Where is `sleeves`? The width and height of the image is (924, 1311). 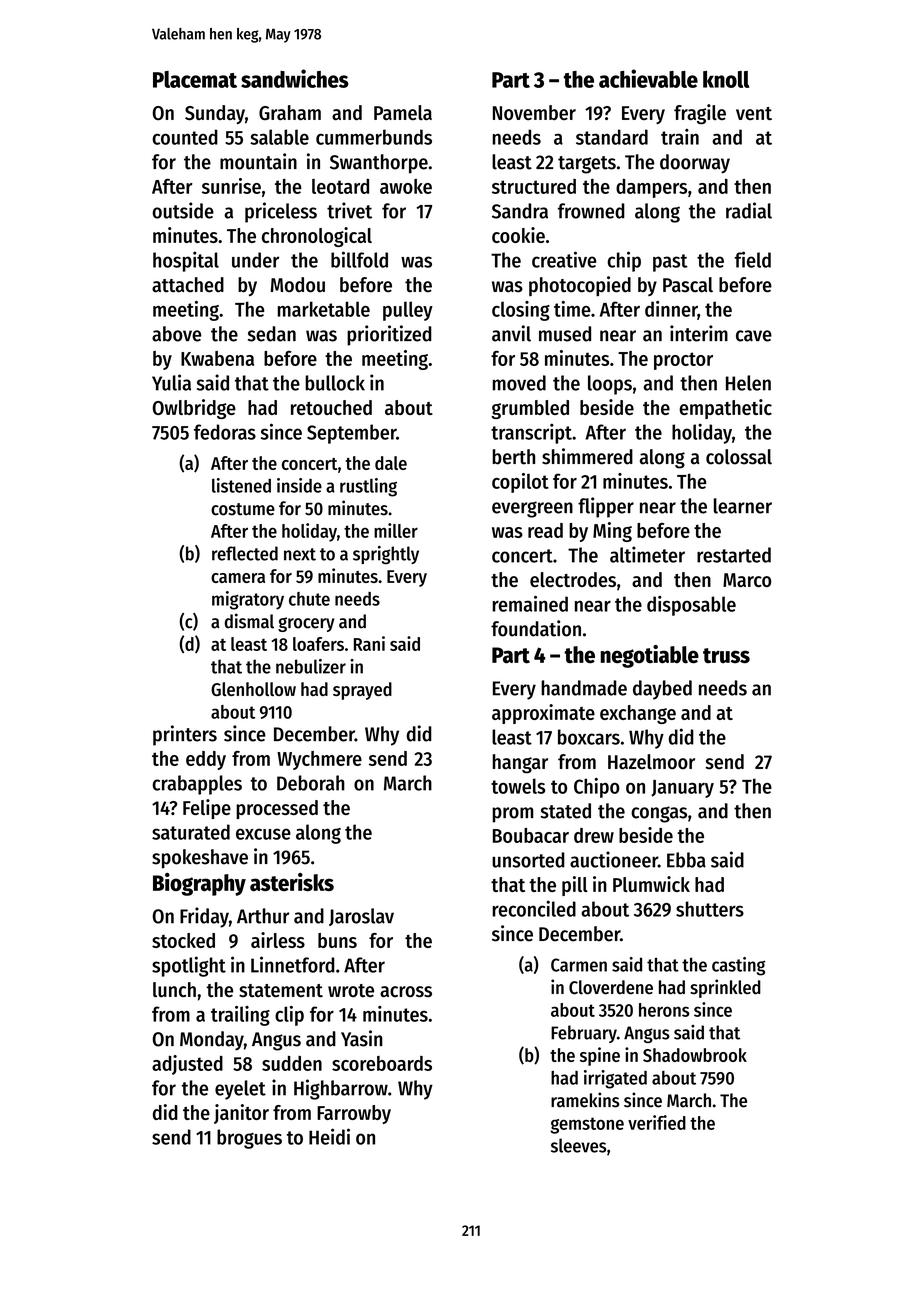 sleeves is located at coordinates (578, 1145).
